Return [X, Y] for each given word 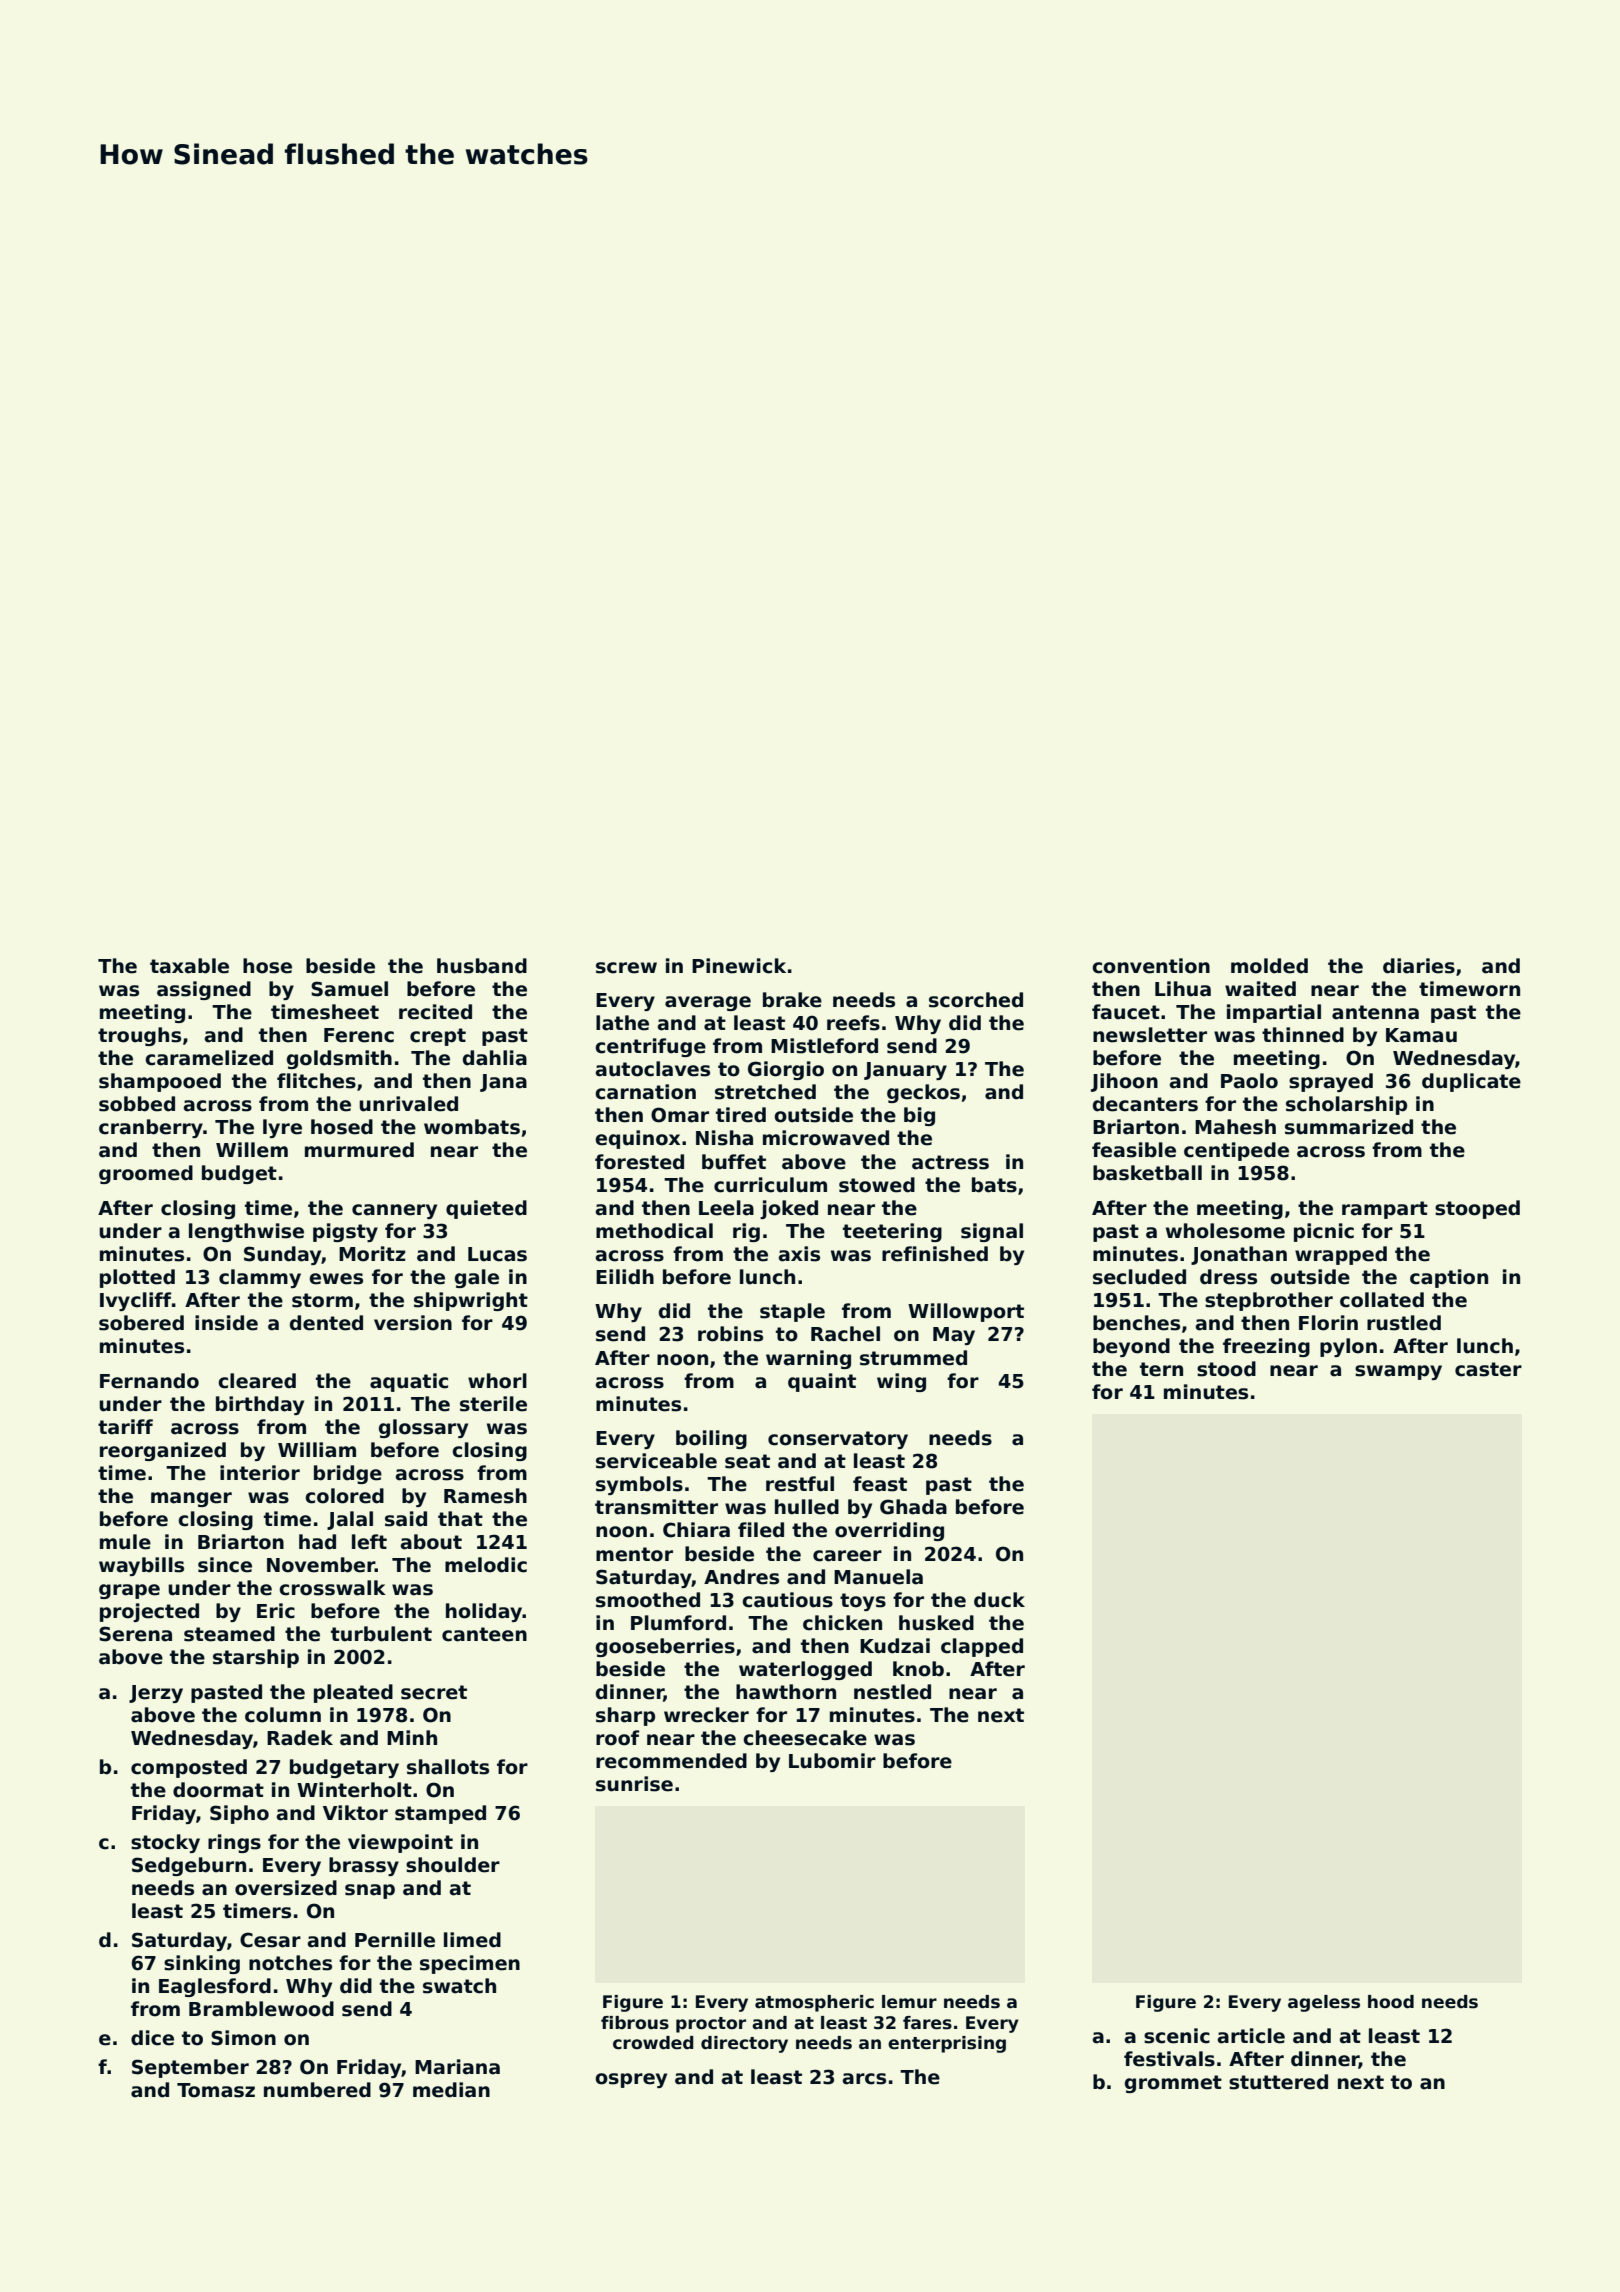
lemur [909, 2002]
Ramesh [485, 1496]
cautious [787, 1600]
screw [626, 968]
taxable [189, 966]
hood [1391, 2002]
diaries [1419, 966]
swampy [1398, 1372]
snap [370, 1891]
